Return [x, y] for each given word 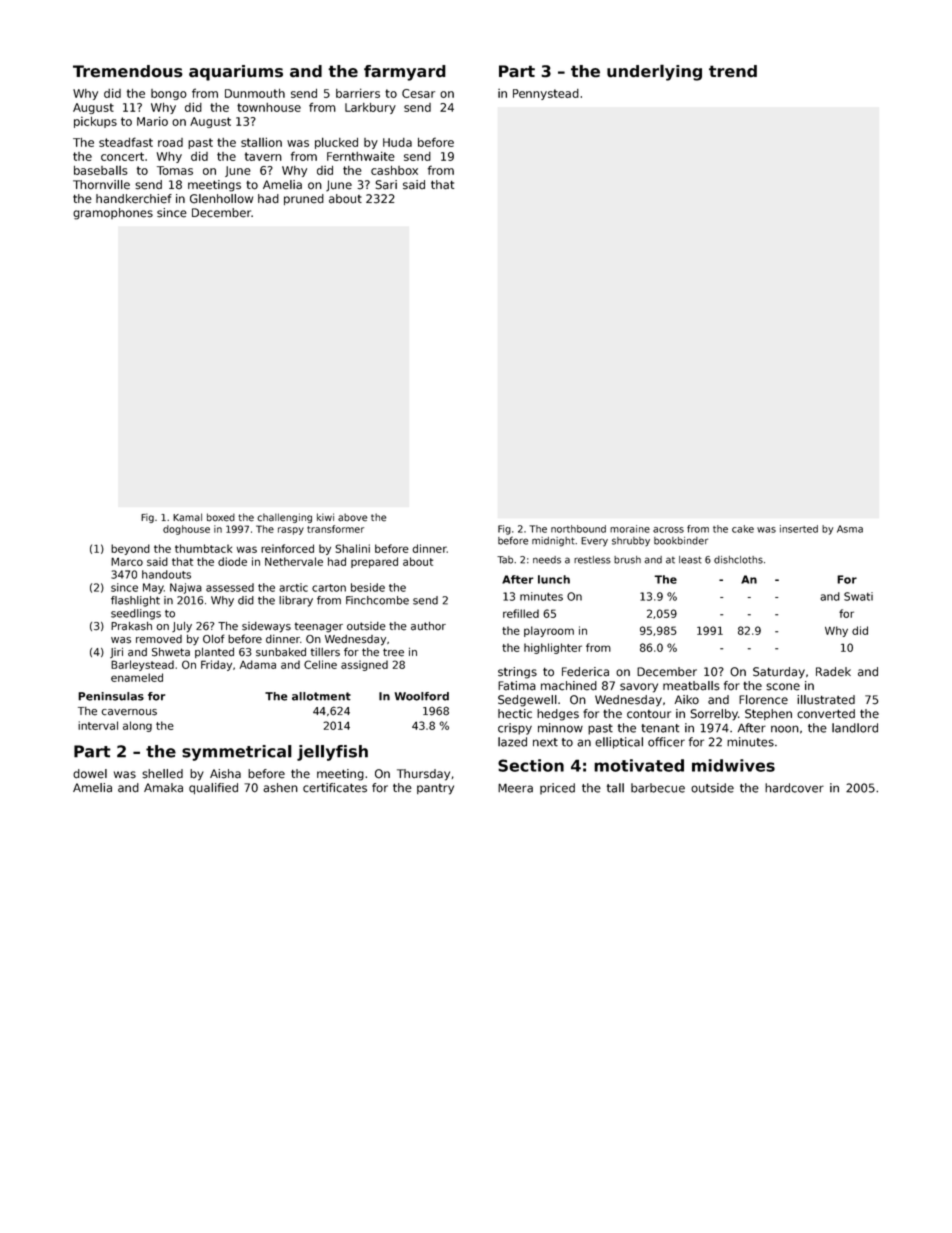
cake [743, 529]
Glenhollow [221, 199]
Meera [515, 788]
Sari [386, 185]
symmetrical [237, 753]
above [352, 517]
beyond [130, 549]
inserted [799, 529]
